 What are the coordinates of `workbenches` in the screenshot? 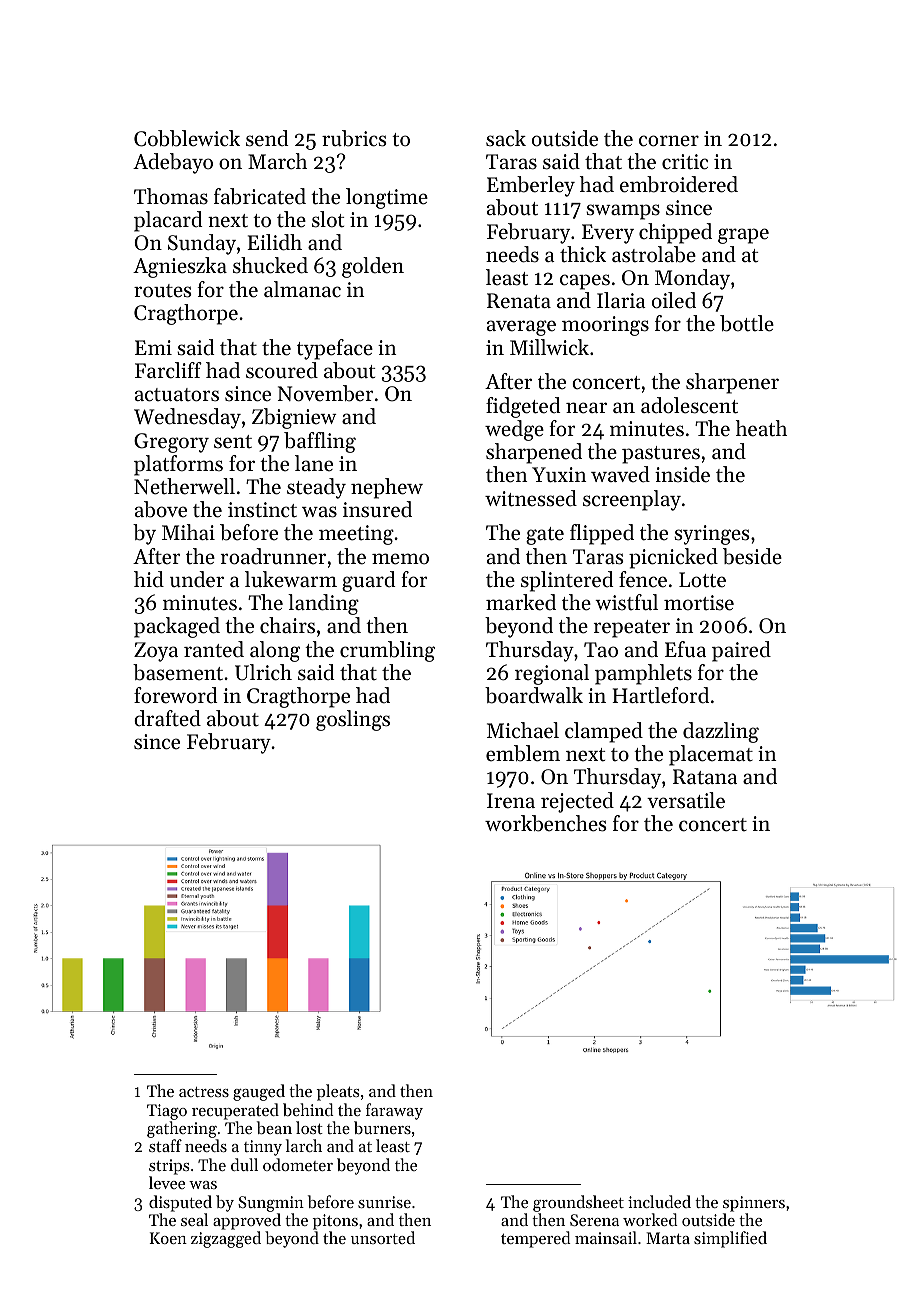 It's located at (546, 823).
